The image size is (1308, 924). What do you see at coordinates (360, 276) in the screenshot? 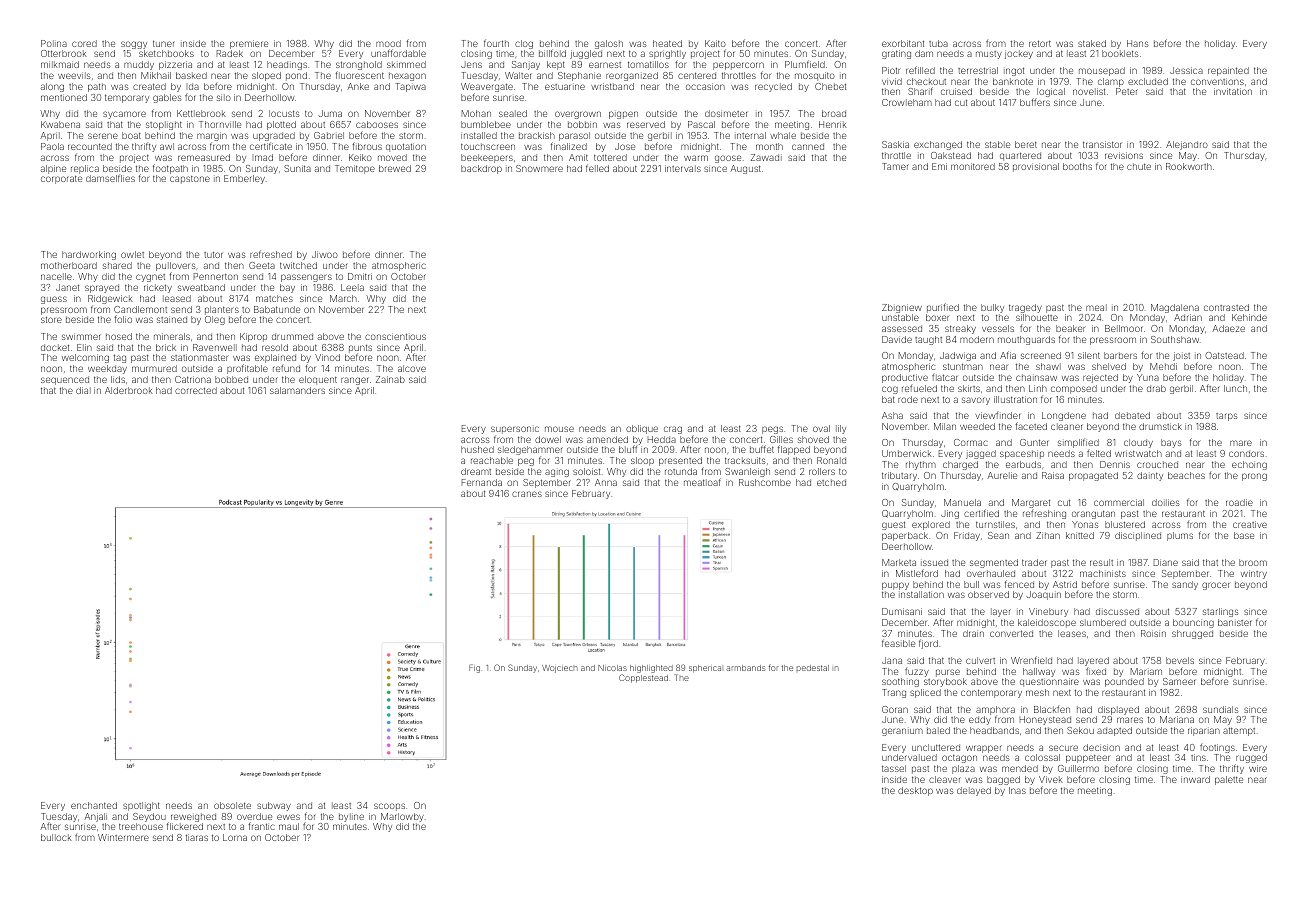
I see `Dmitri` at bounding box center [360, 276].
